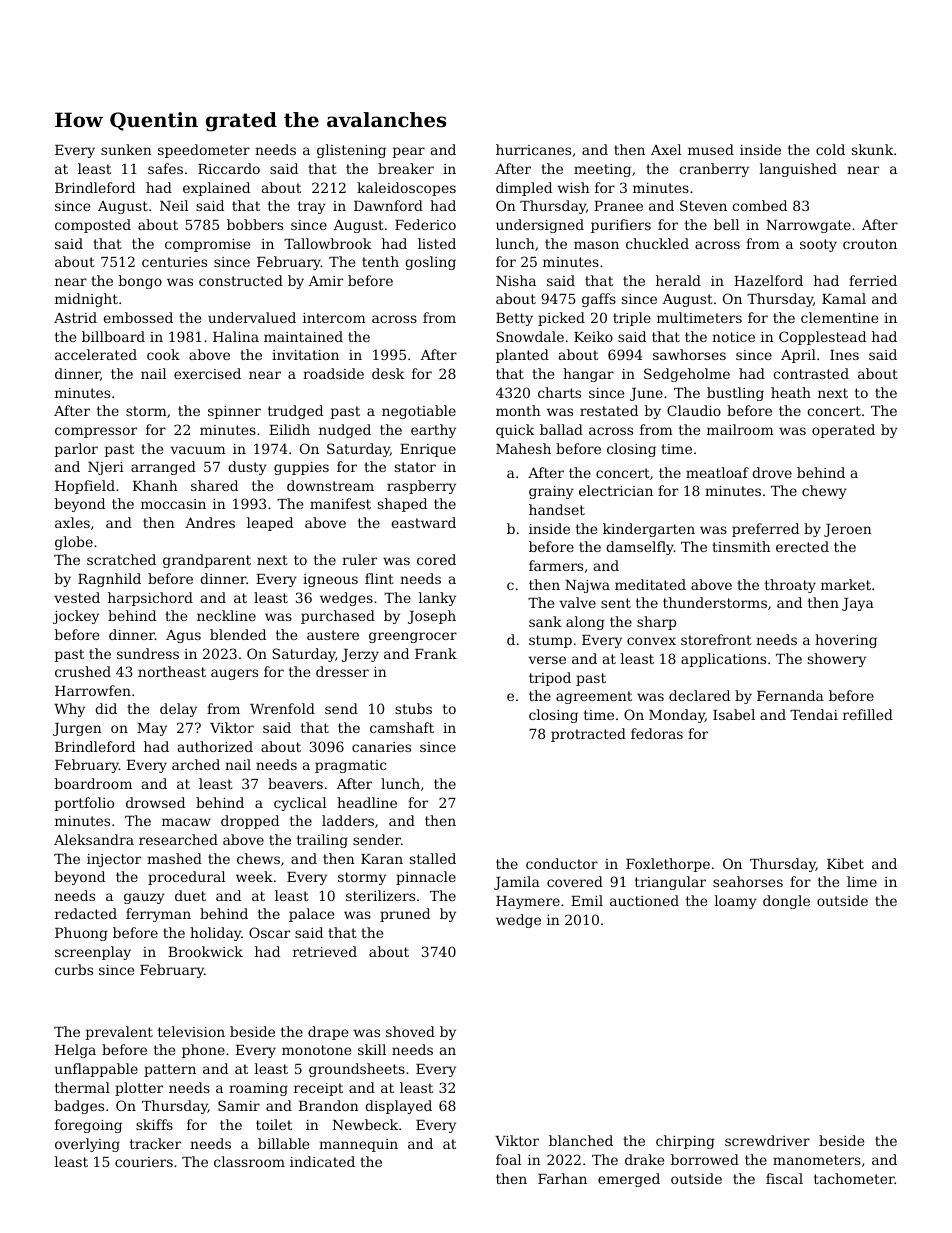 The height and width of the screenshot is (1233, 952). Describe the element at coordinates (269, 932) in the screenshot. I see `Oscar` at that location.
